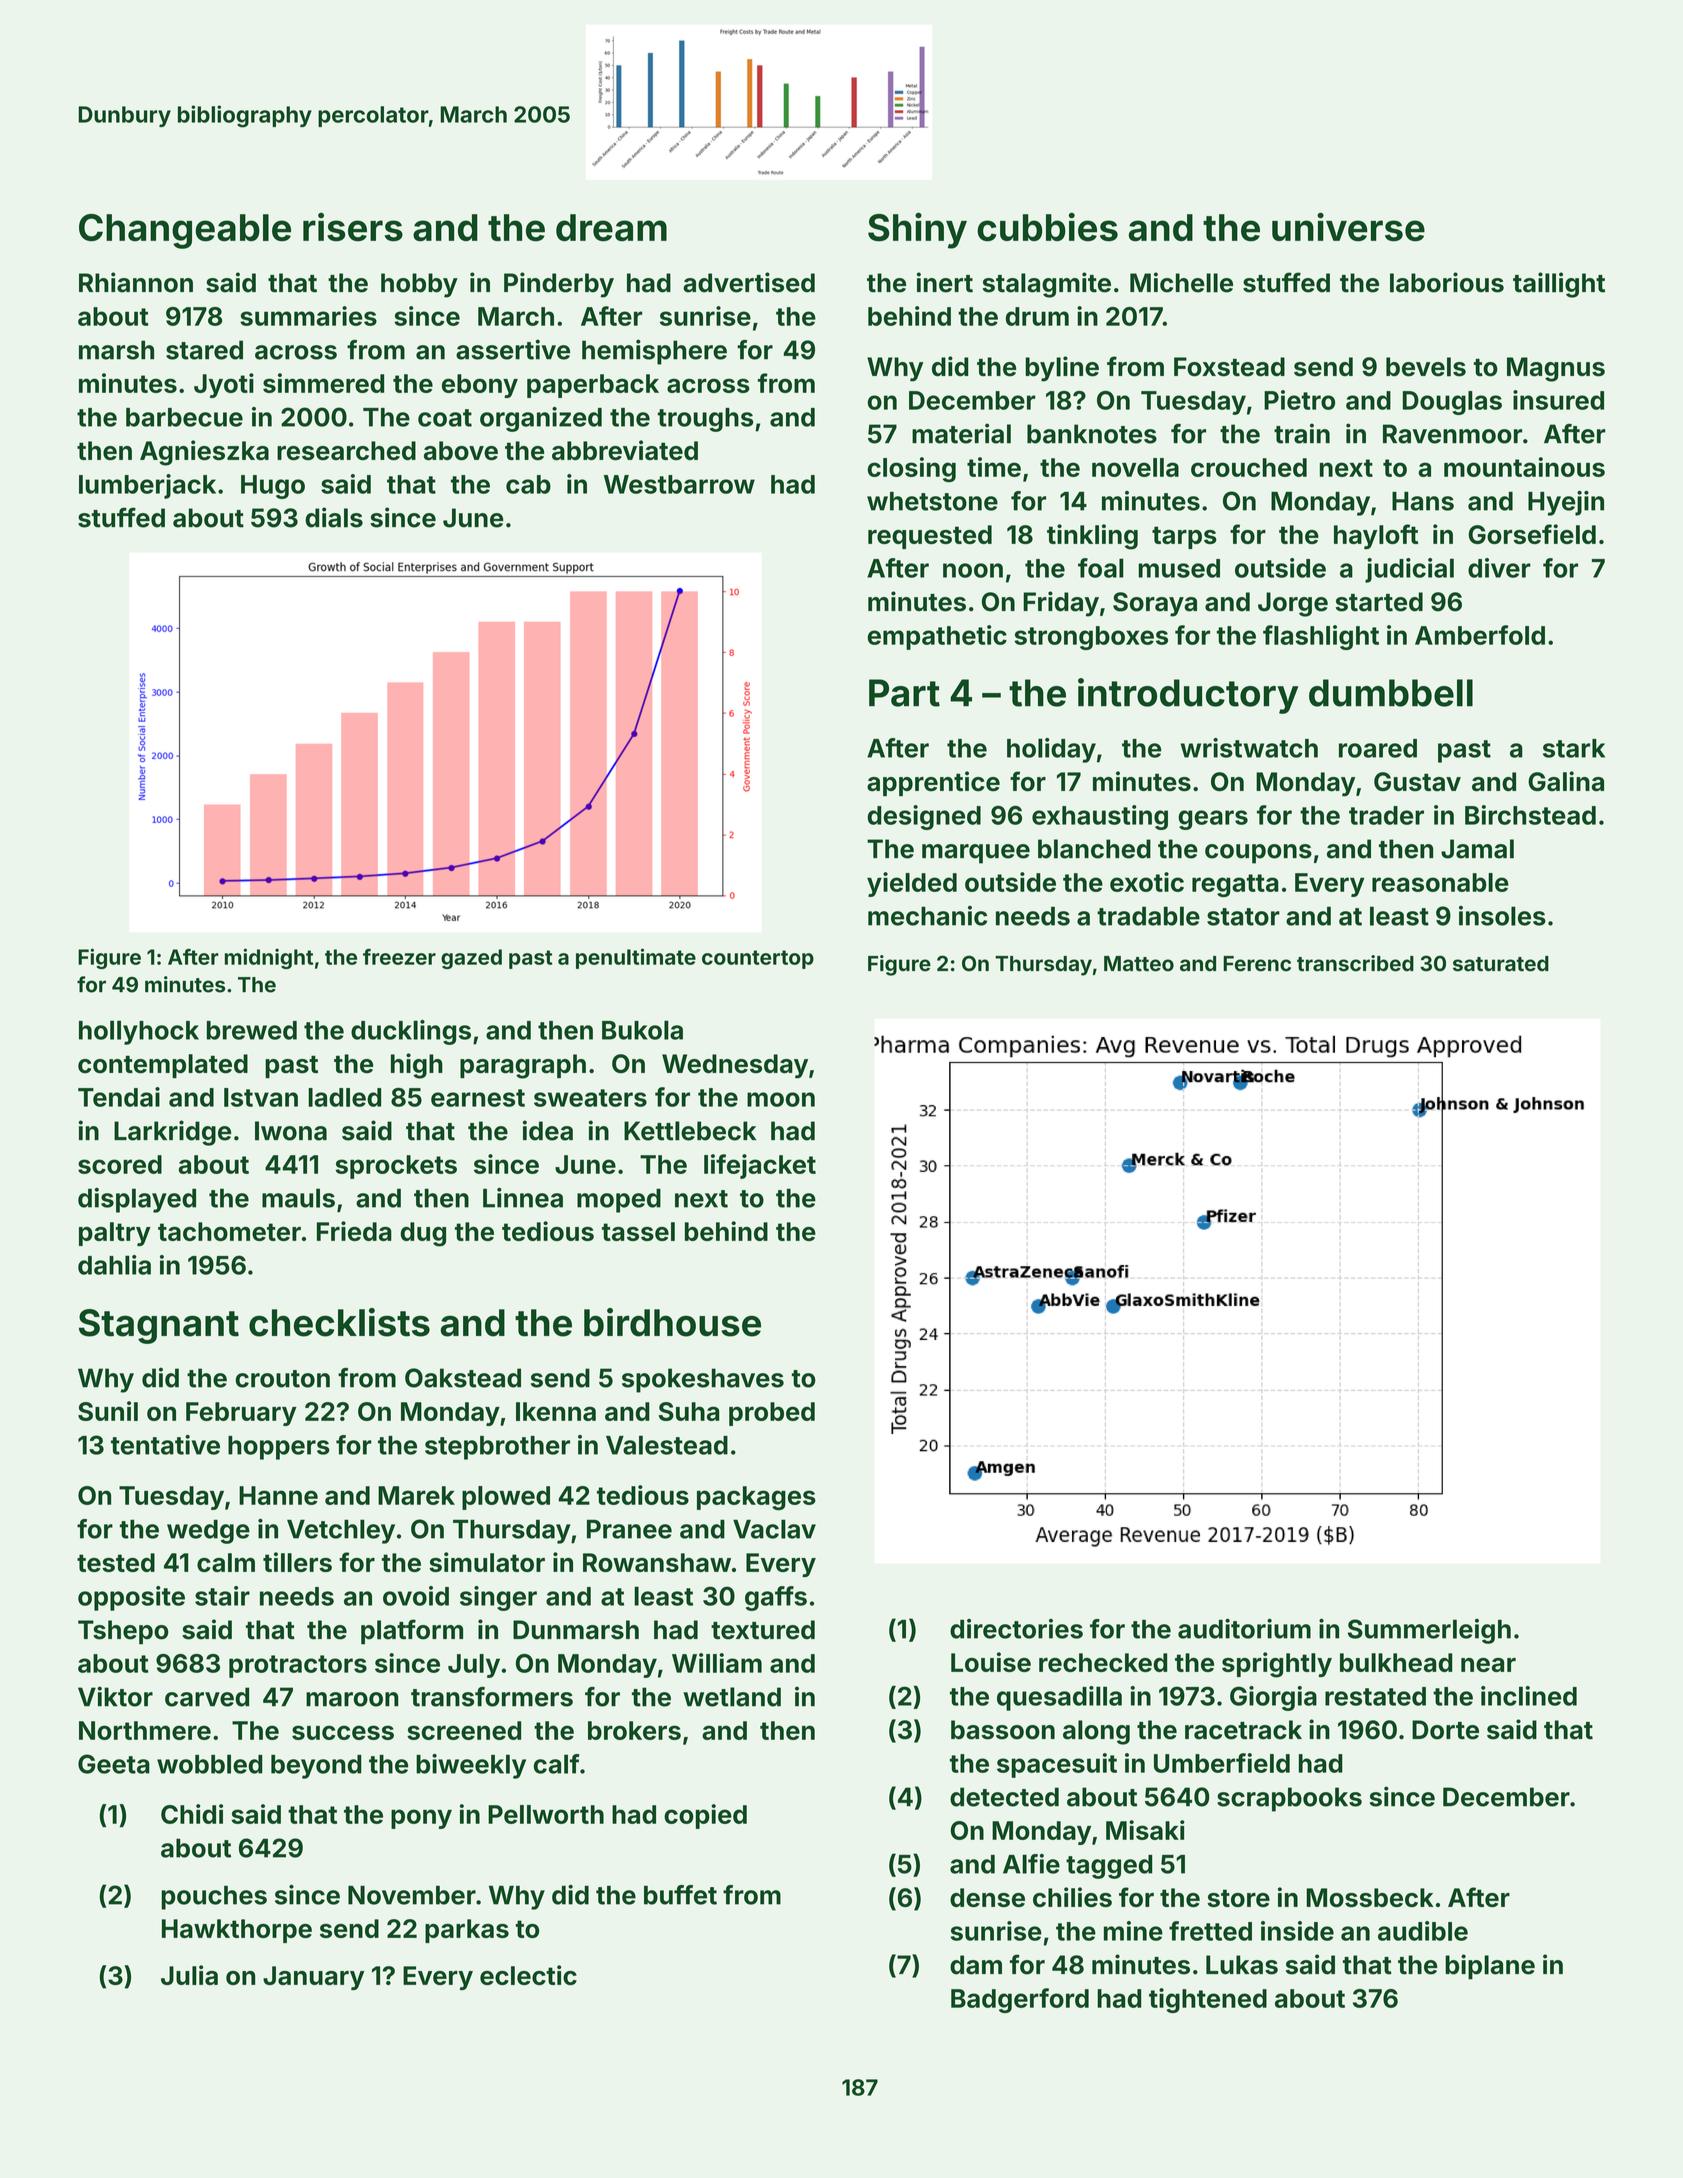 This screenshot has width=1683, height=2178. What do you see at coordinates (1348, 227) in the screenshot?
I see `universe` at bounding box center [1348, 227].
